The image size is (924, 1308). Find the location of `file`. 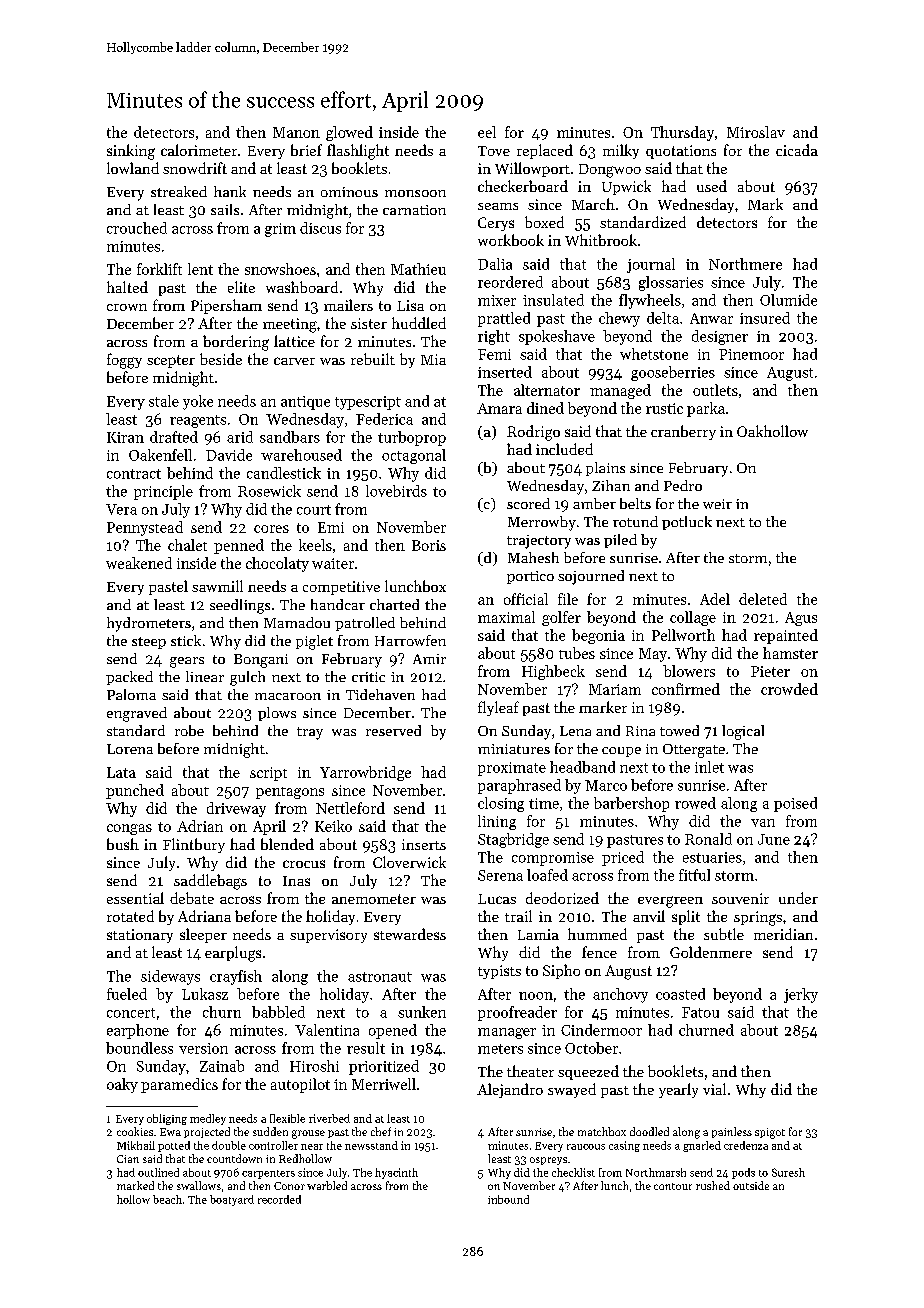

file is located at coordinates (568, 599).
